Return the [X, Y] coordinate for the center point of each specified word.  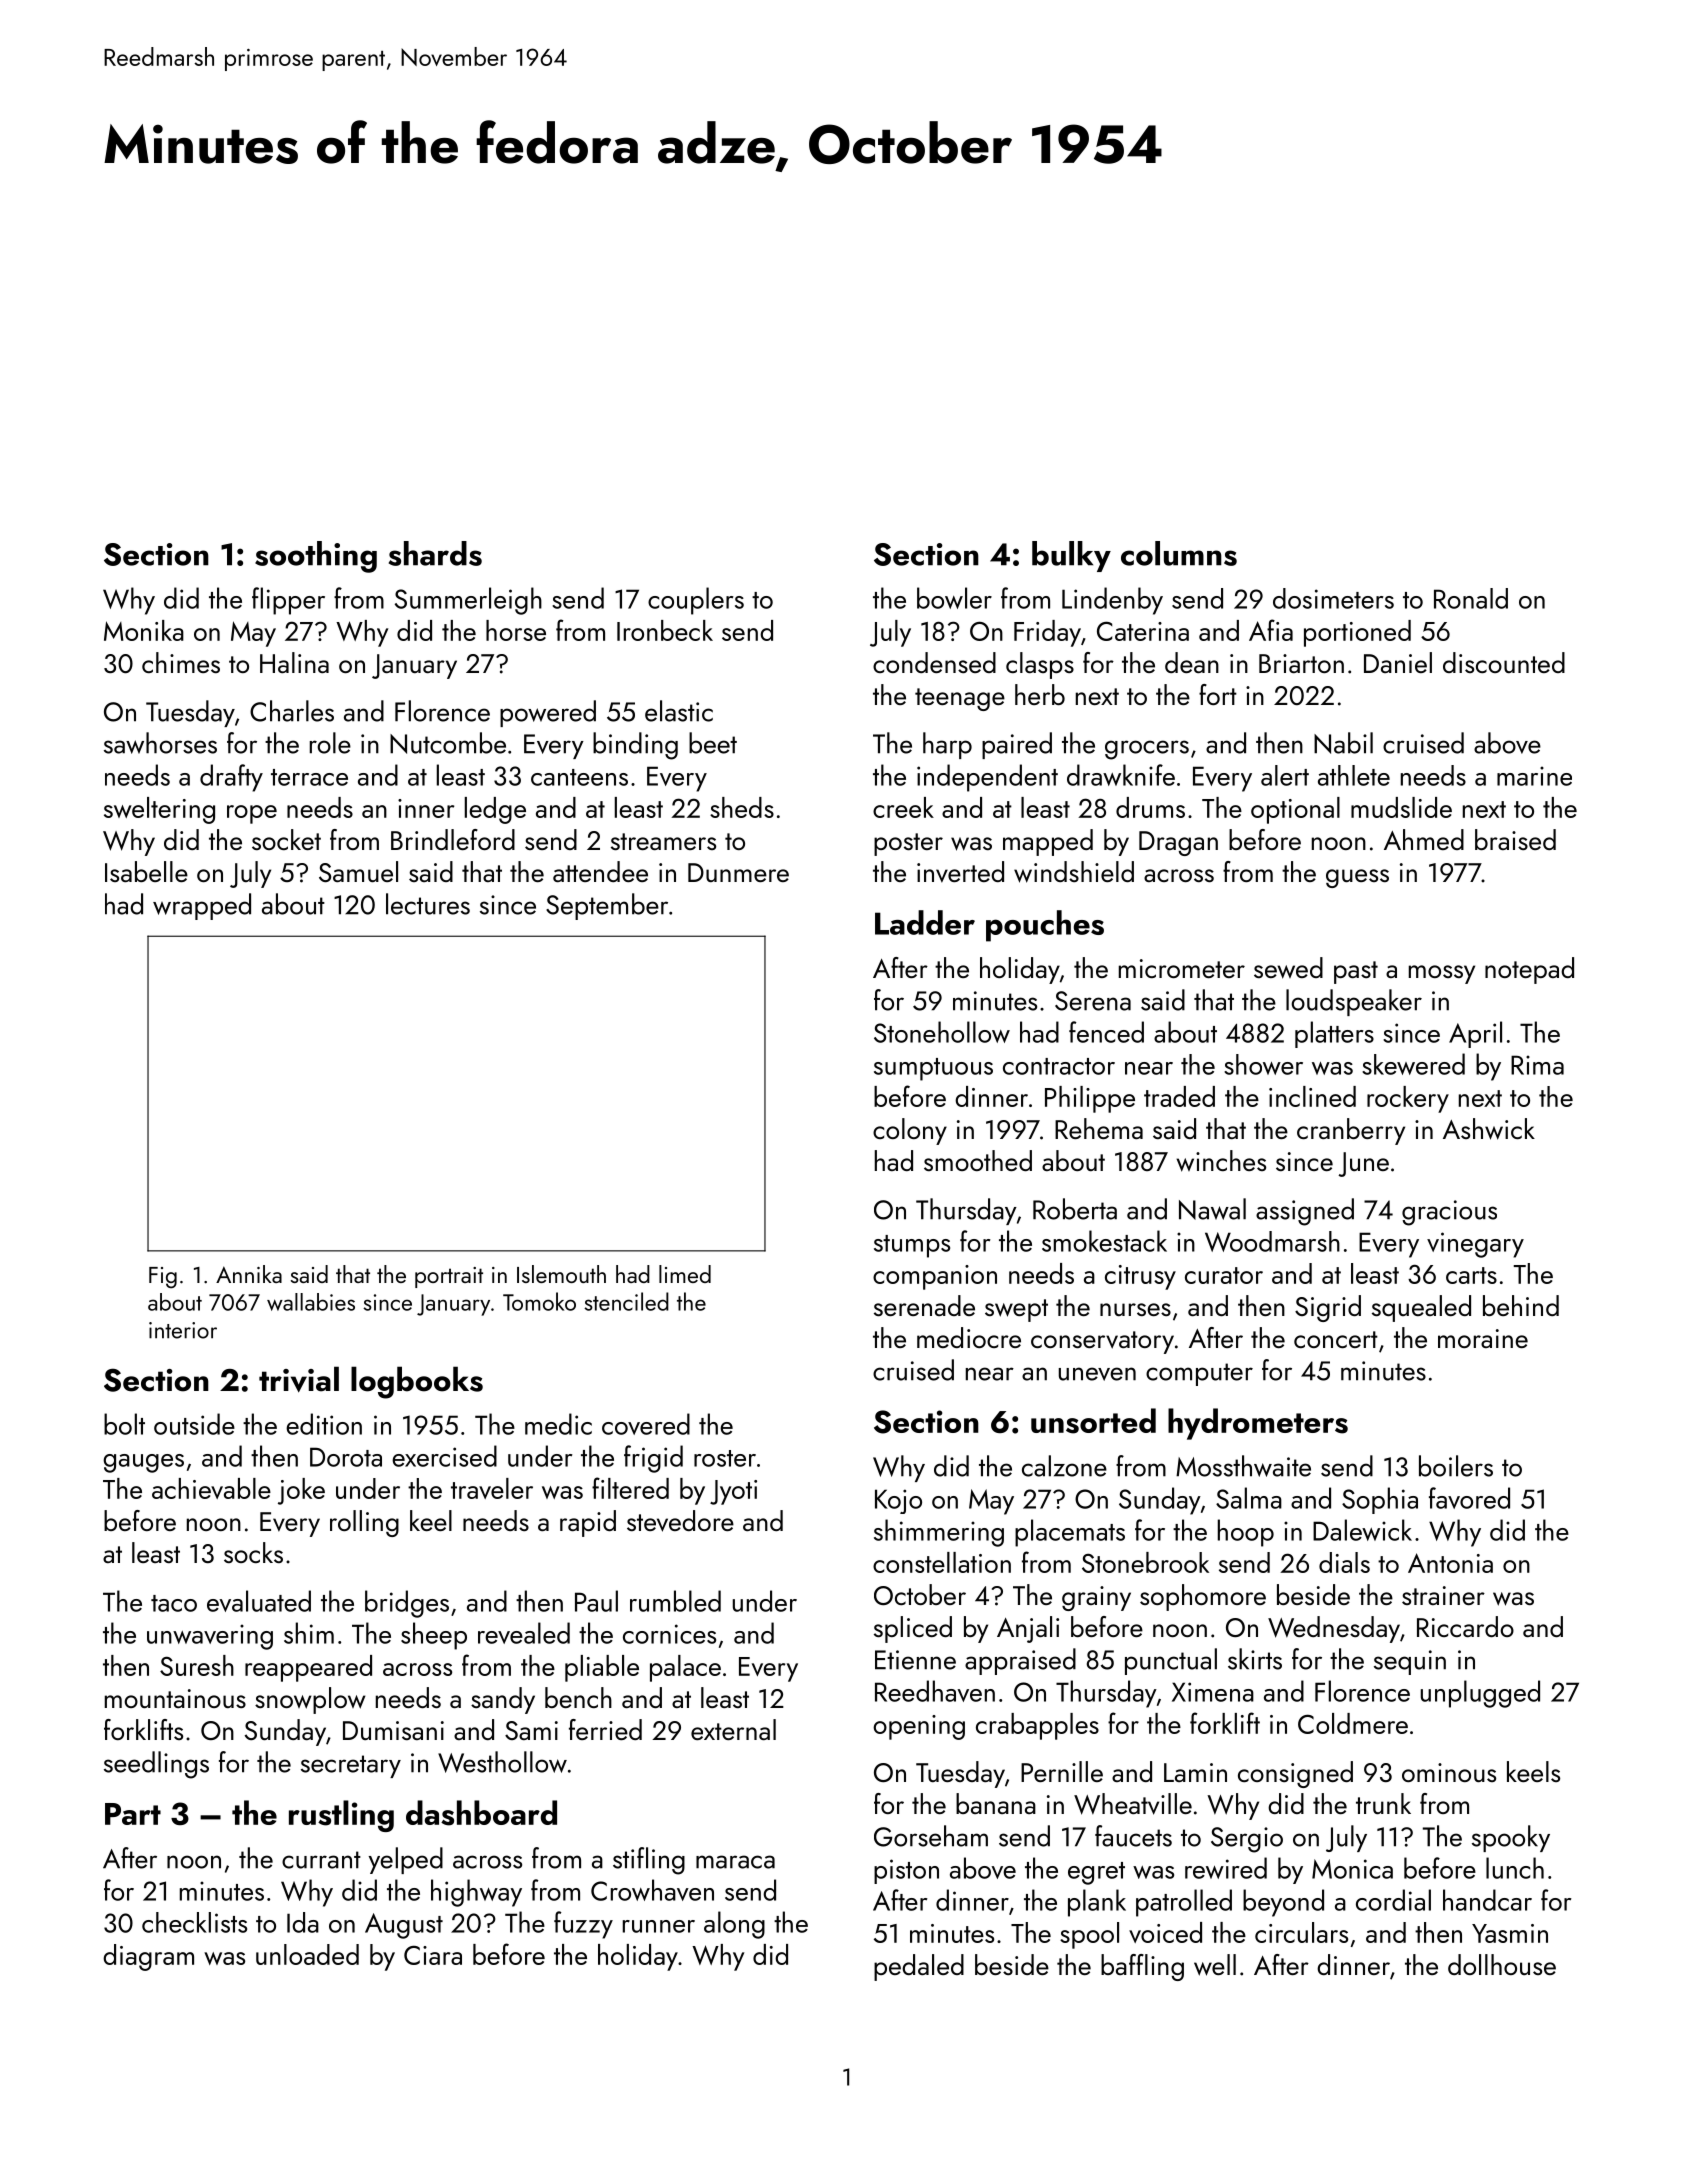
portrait [449, 1277]
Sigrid [1328, 1308]
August [404, 1926]
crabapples [1037, 1726]
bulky [1071, 556]
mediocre [969, 1337]
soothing [316, 557]
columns [1179, 553]
